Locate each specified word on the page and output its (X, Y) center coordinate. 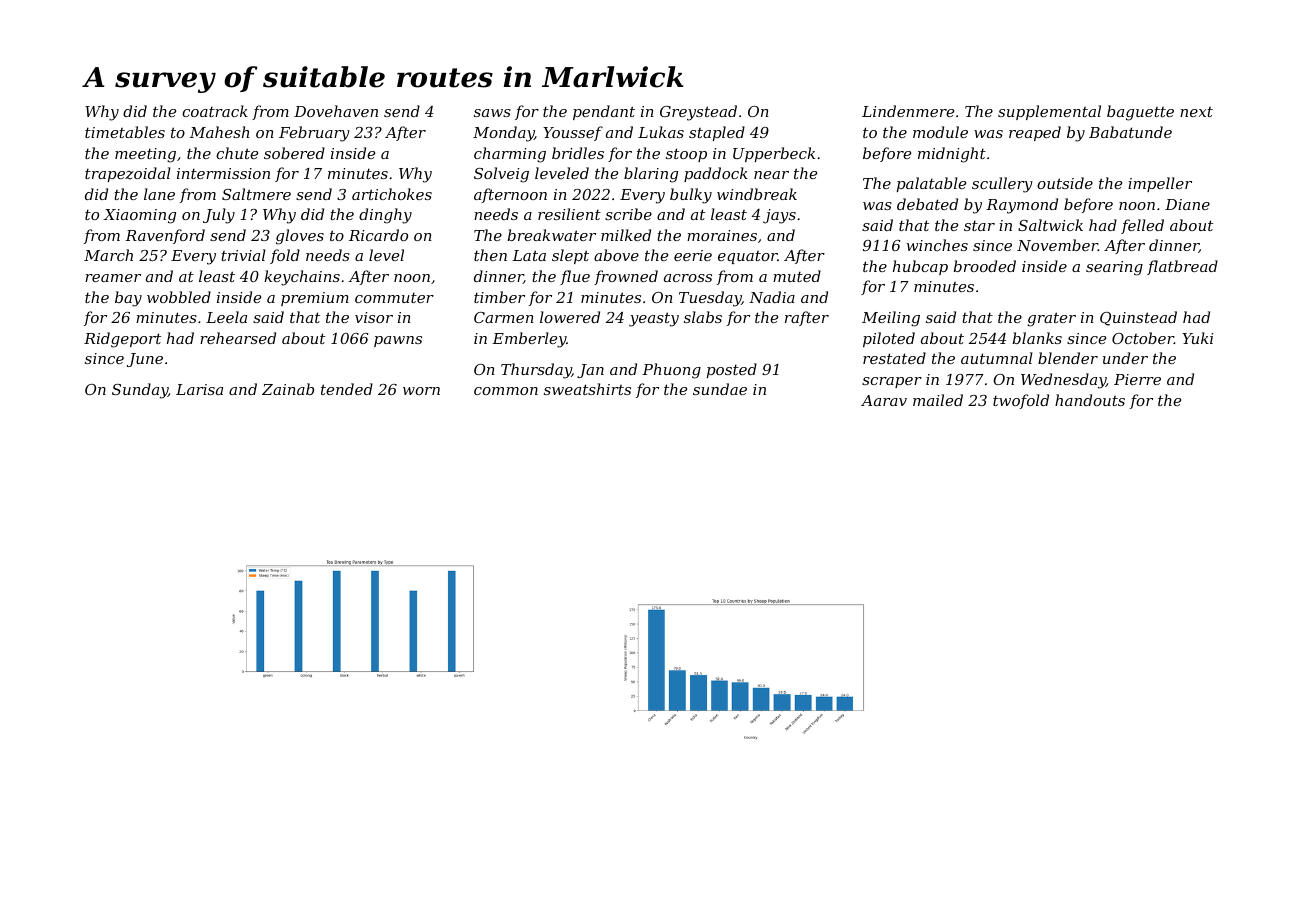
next (1196, 112)
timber (499, 297)
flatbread (1182, 267)
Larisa (199, 389)
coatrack (215, 111)
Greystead (698, 113)
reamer (113, 278)
